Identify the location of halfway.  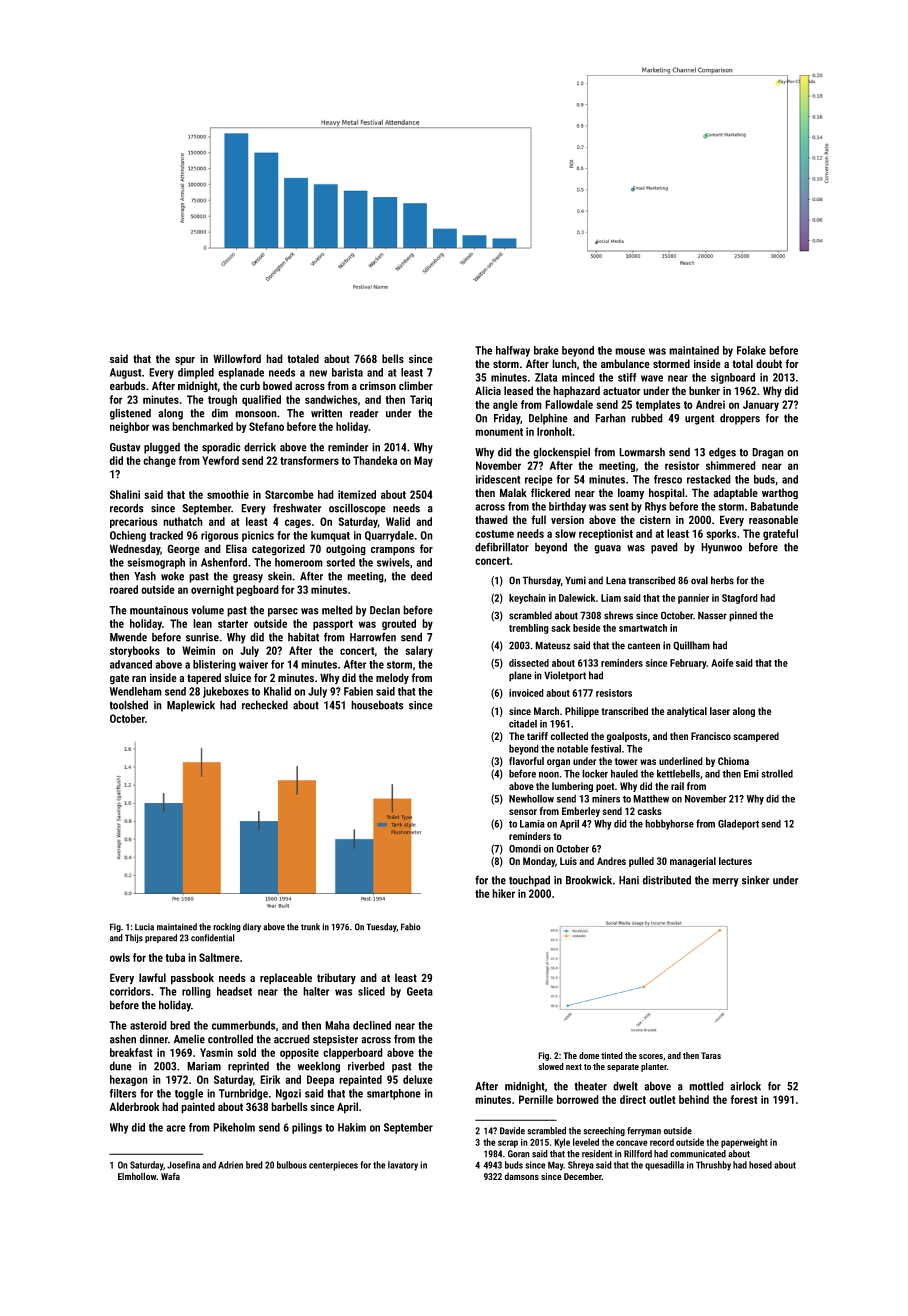
(513, 351).
